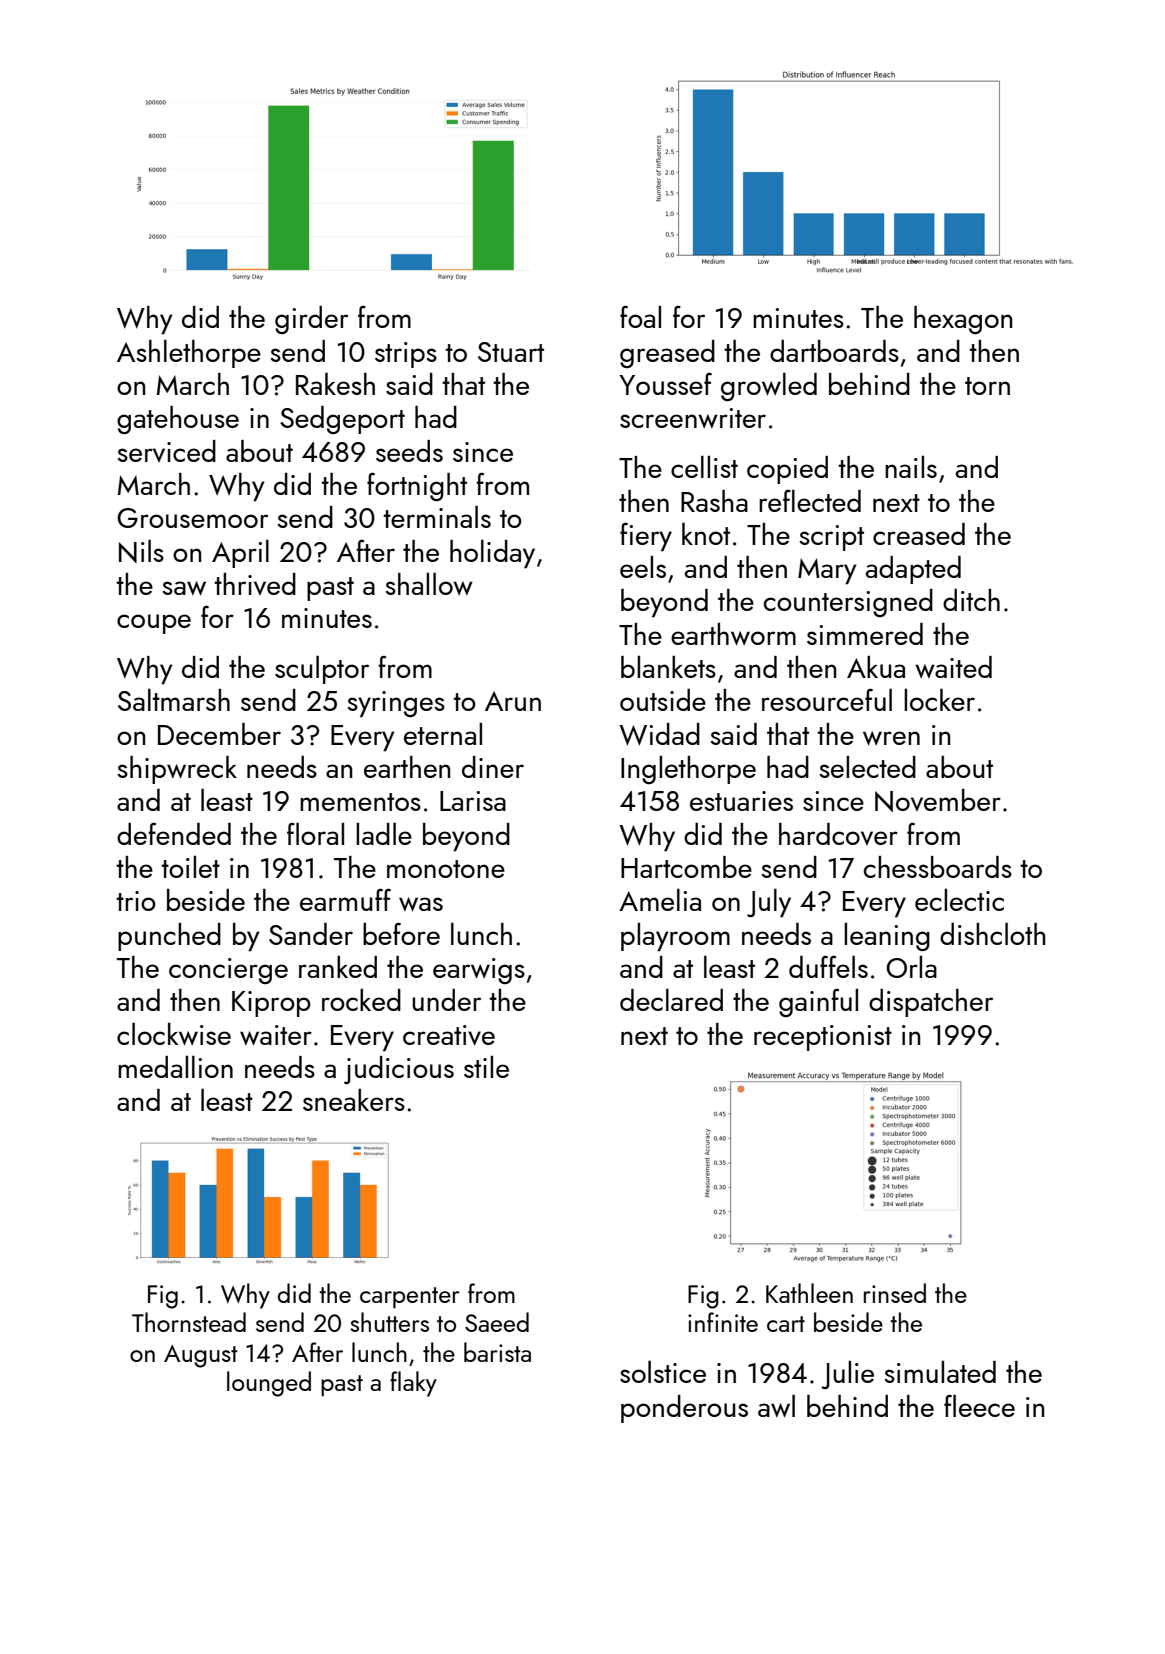  Describe the element at coordinates (939, 700) in the image. I see `locker` at that location.
